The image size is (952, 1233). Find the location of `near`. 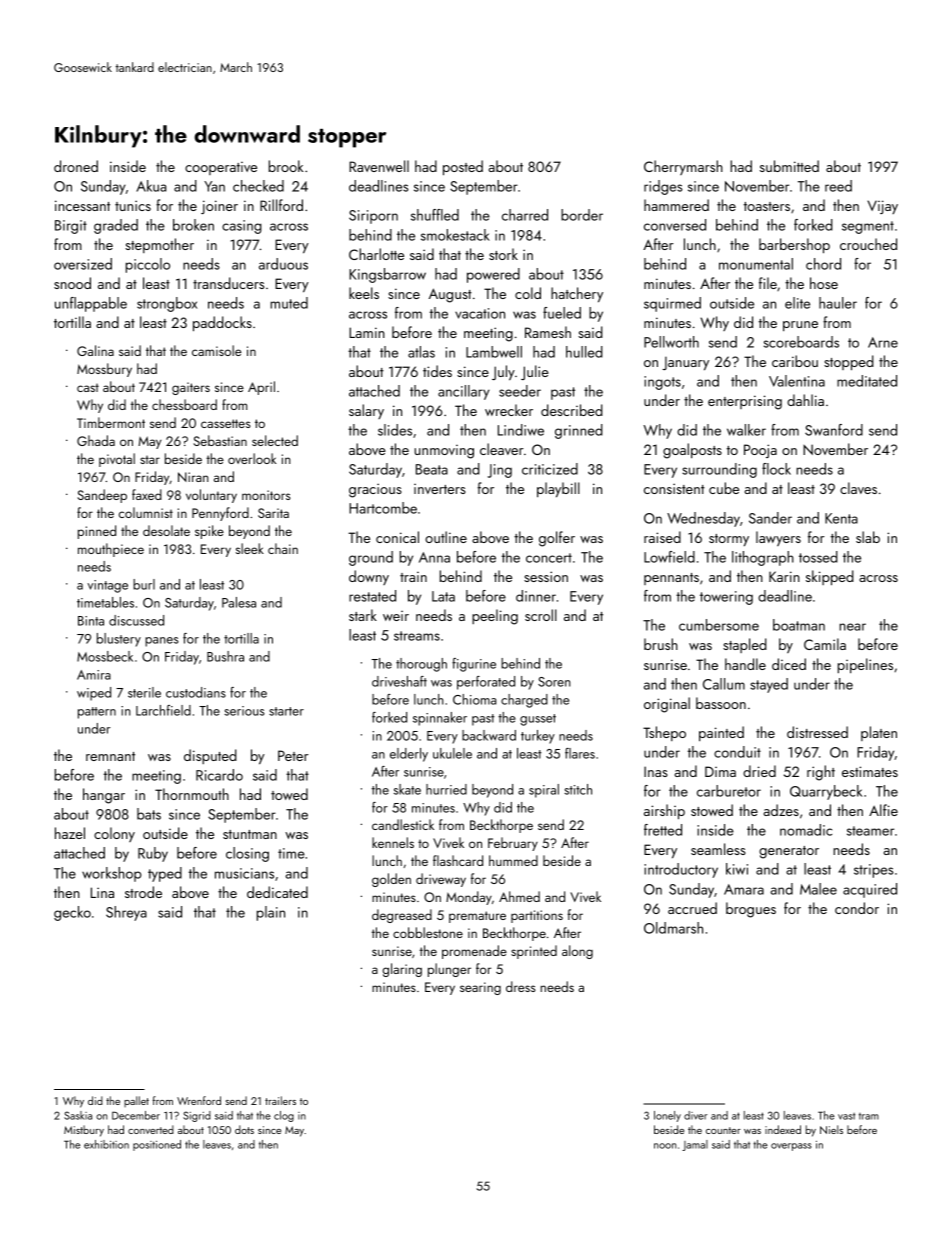

near is located at coordinates (852, 627).
